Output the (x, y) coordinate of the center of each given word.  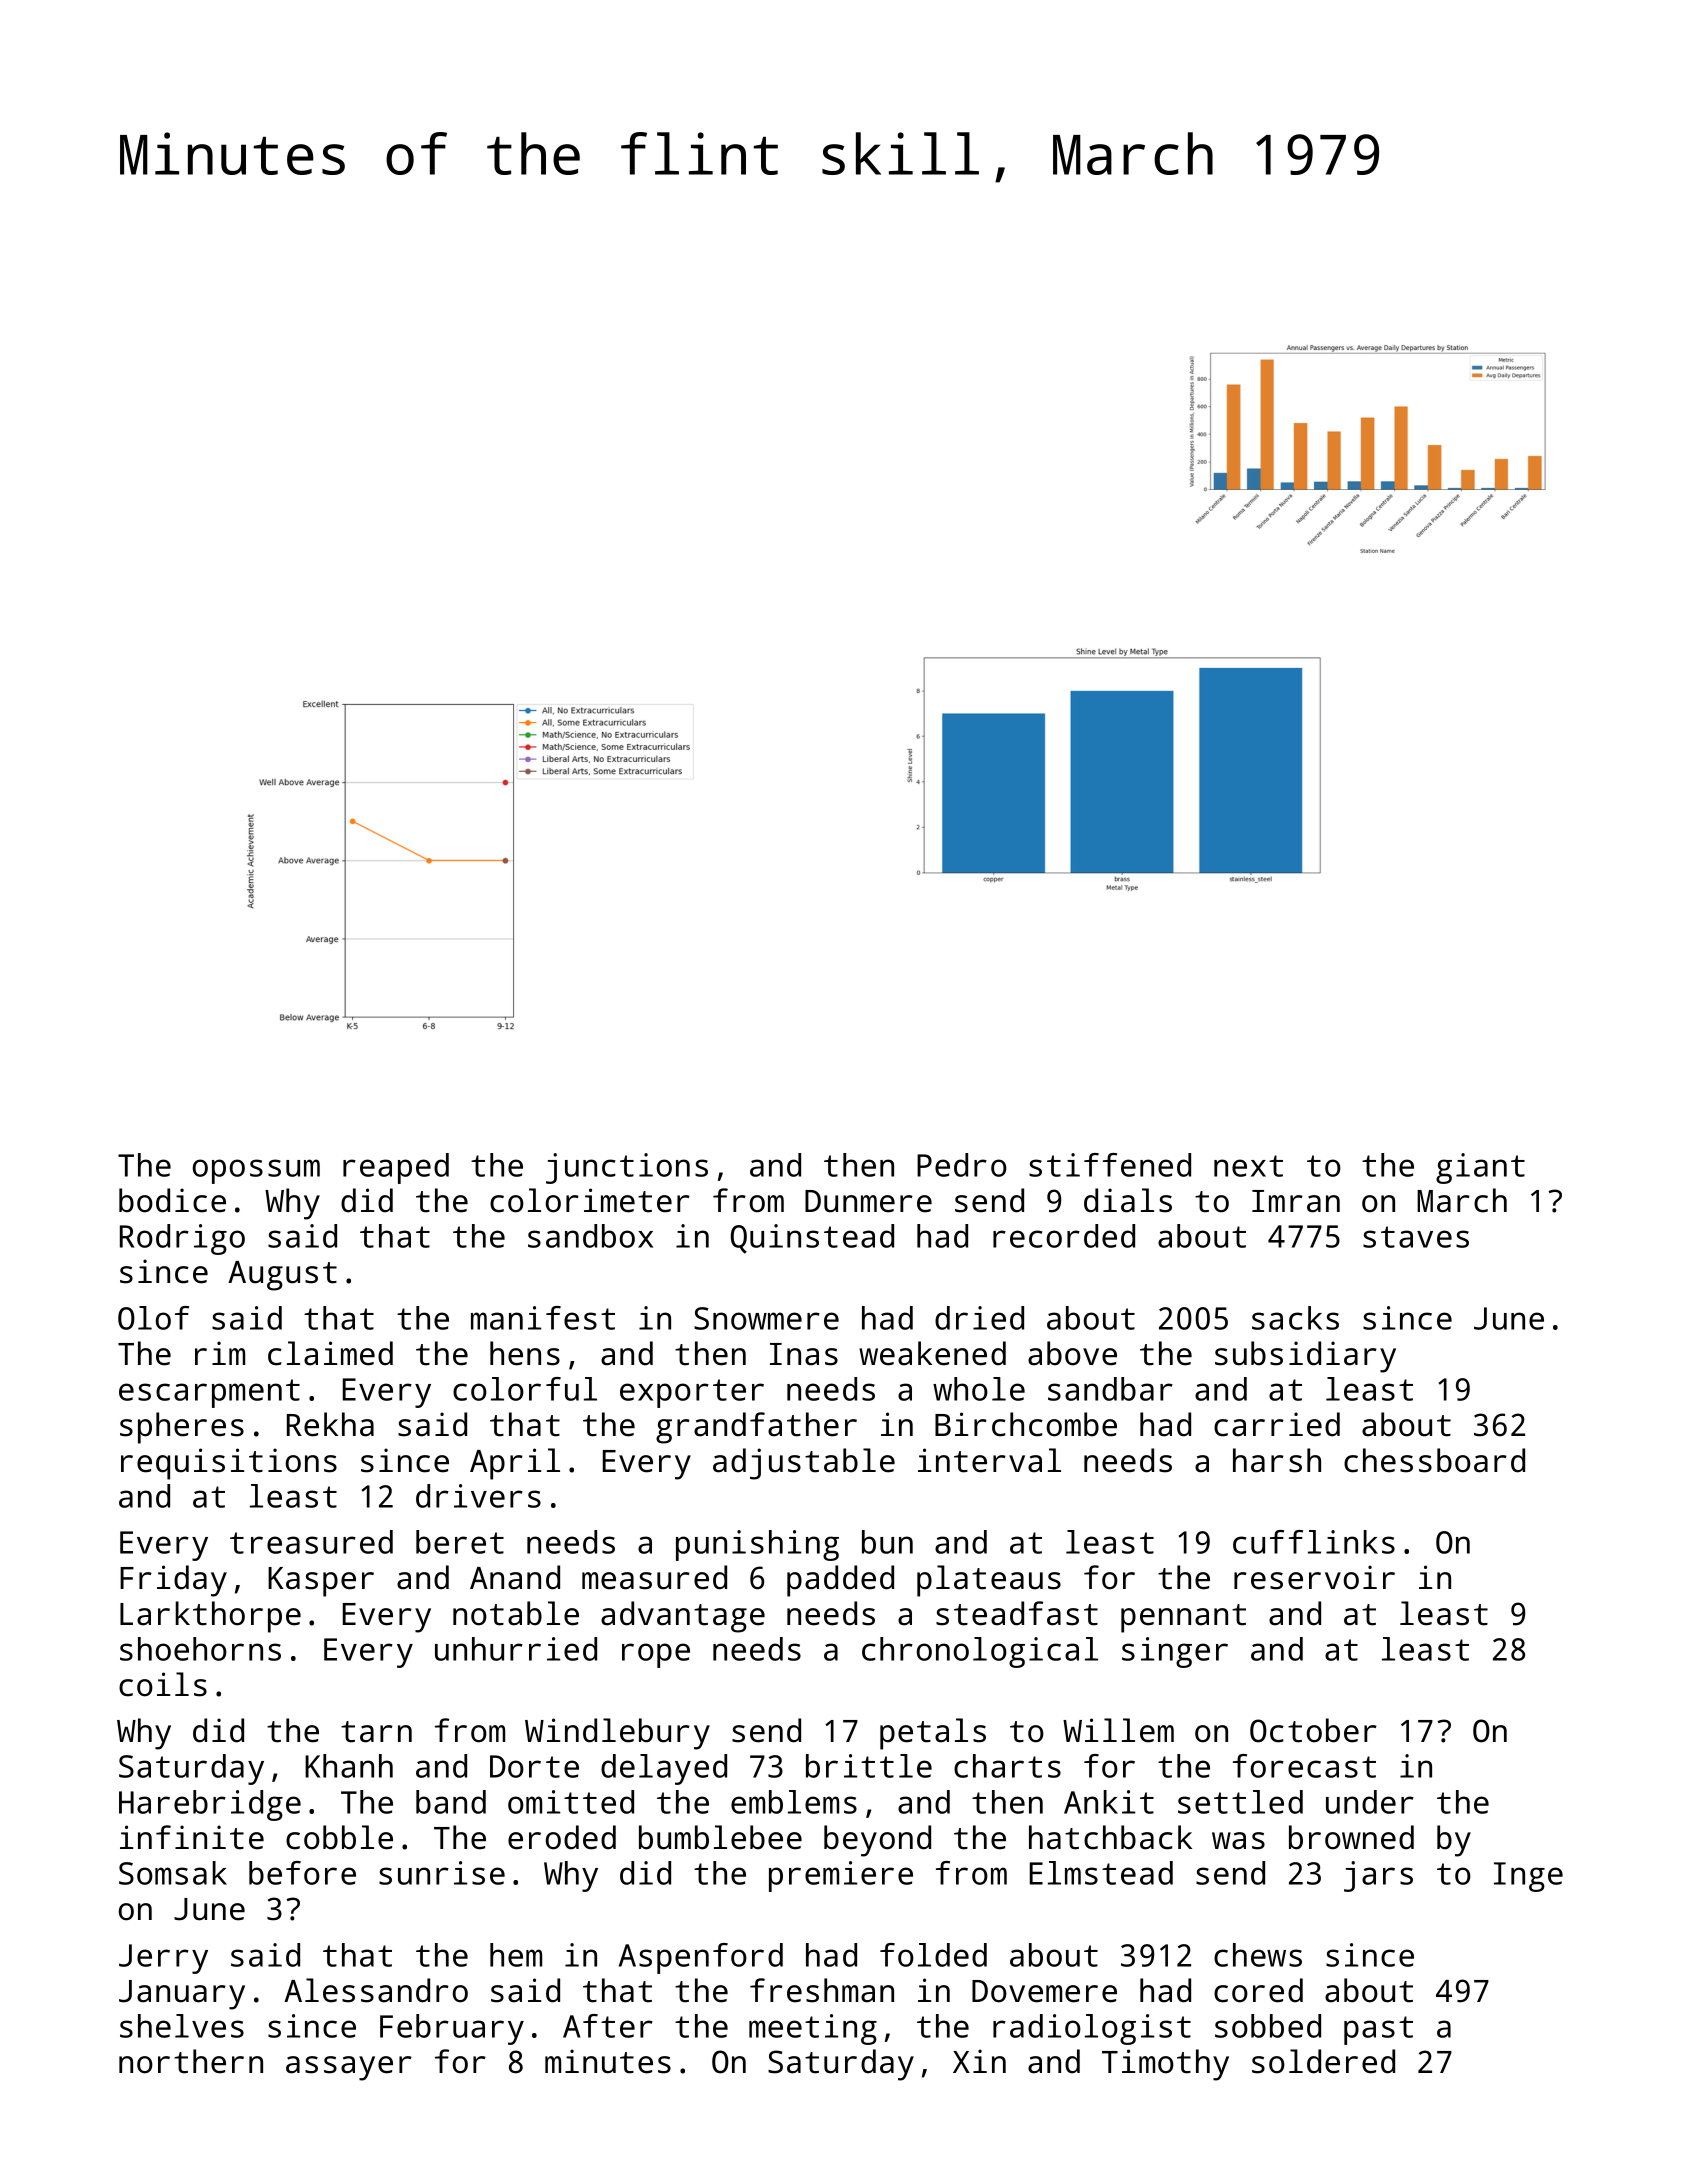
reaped (396, 1168)
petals (933, 1734)
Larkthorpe (210, 1617)
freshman (822, 1990)
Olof (153, 1318)
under (1370, 1802)
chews (1258, 1955)
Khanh (349, 1766)
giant (1480, 1168)
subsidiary (1305, 1357)
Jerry (163, 1959)
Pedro (962, 1165)
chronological (980, 1652)
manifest (543, 1318)
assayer (349, 2068)
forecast (1304, 1766)
